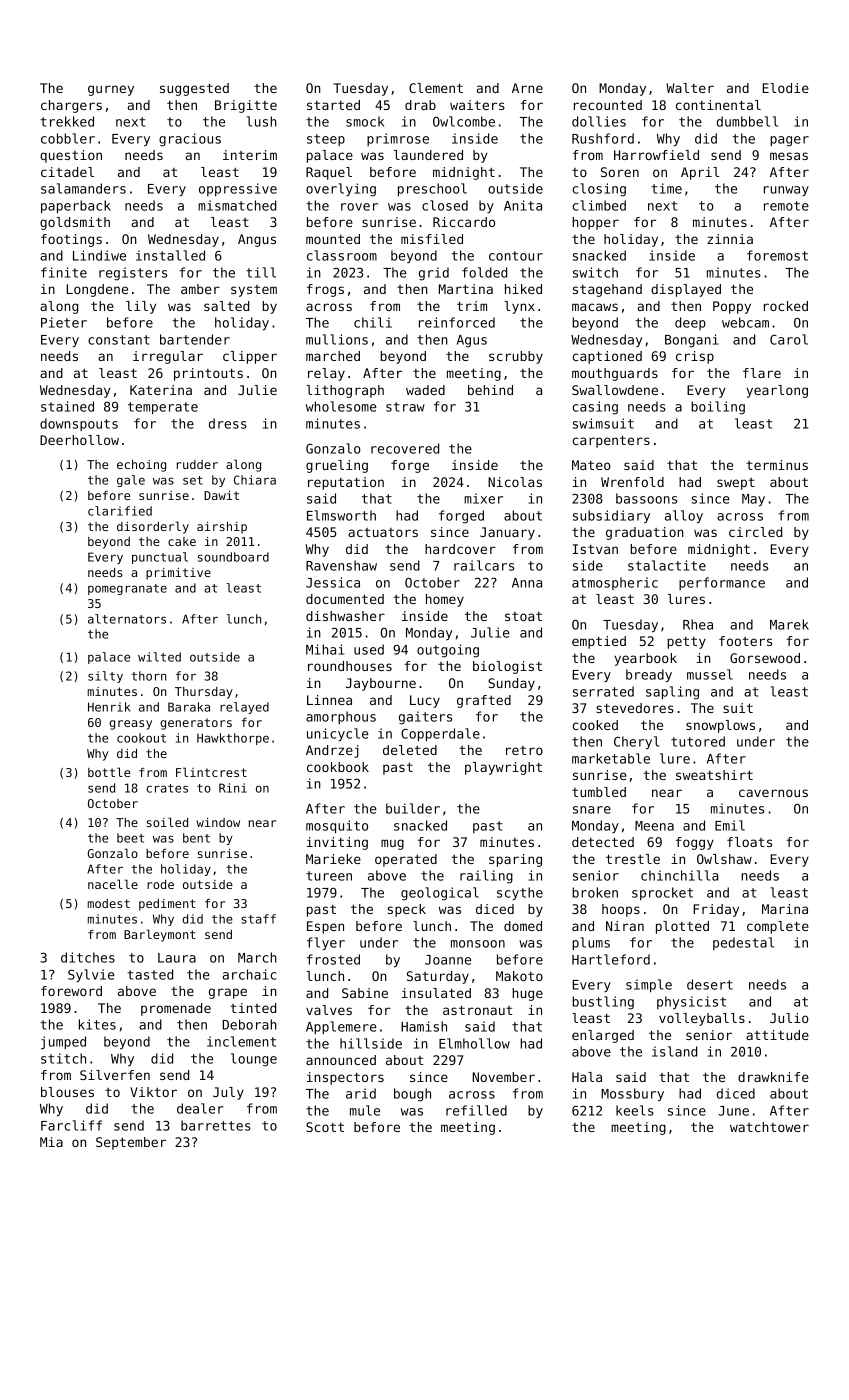  What do you see at coordinates (111, 90) in the image?
I see `gurney` at bounding box center [111, 90].
